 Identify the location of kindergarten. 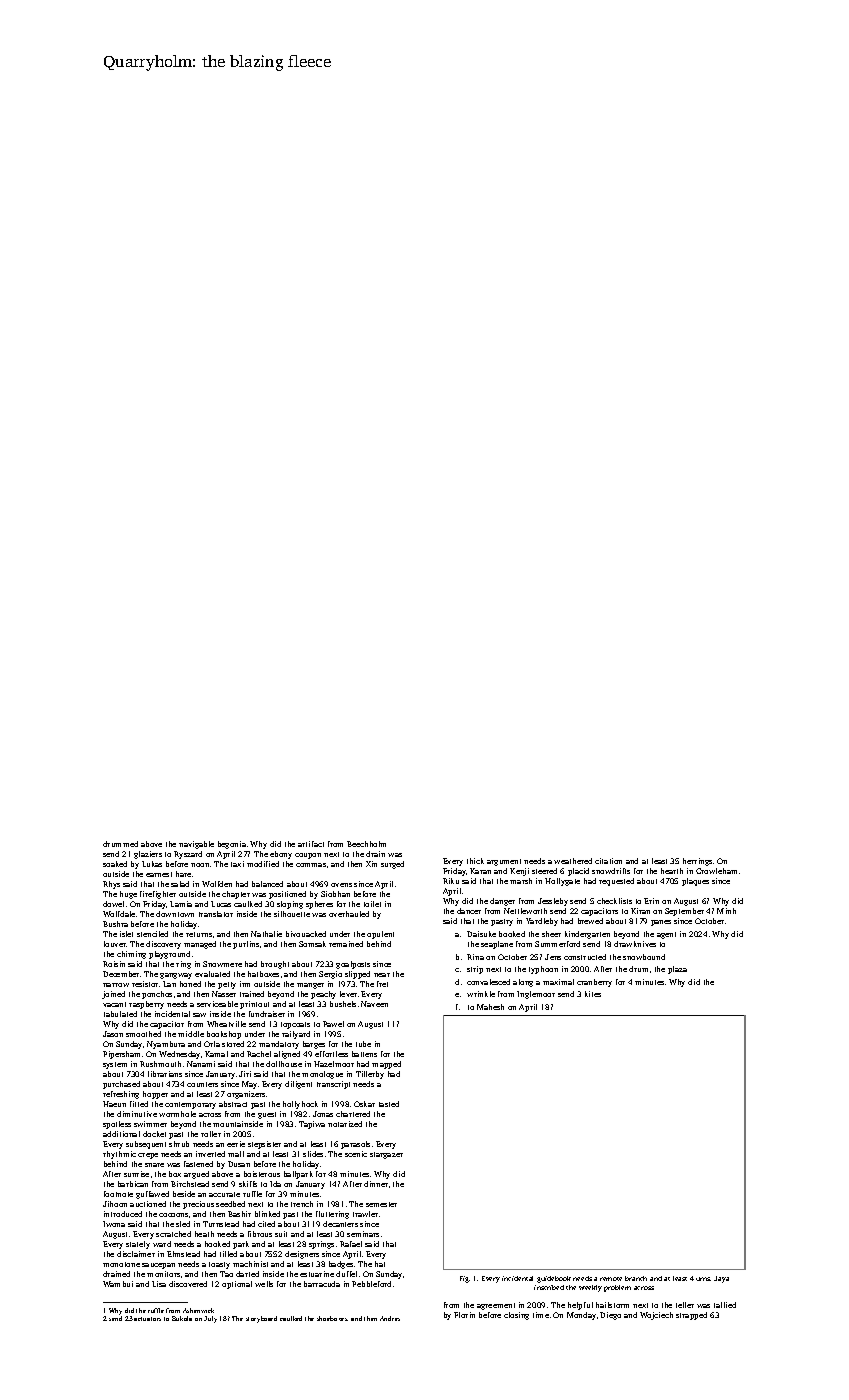
(587, 935).
